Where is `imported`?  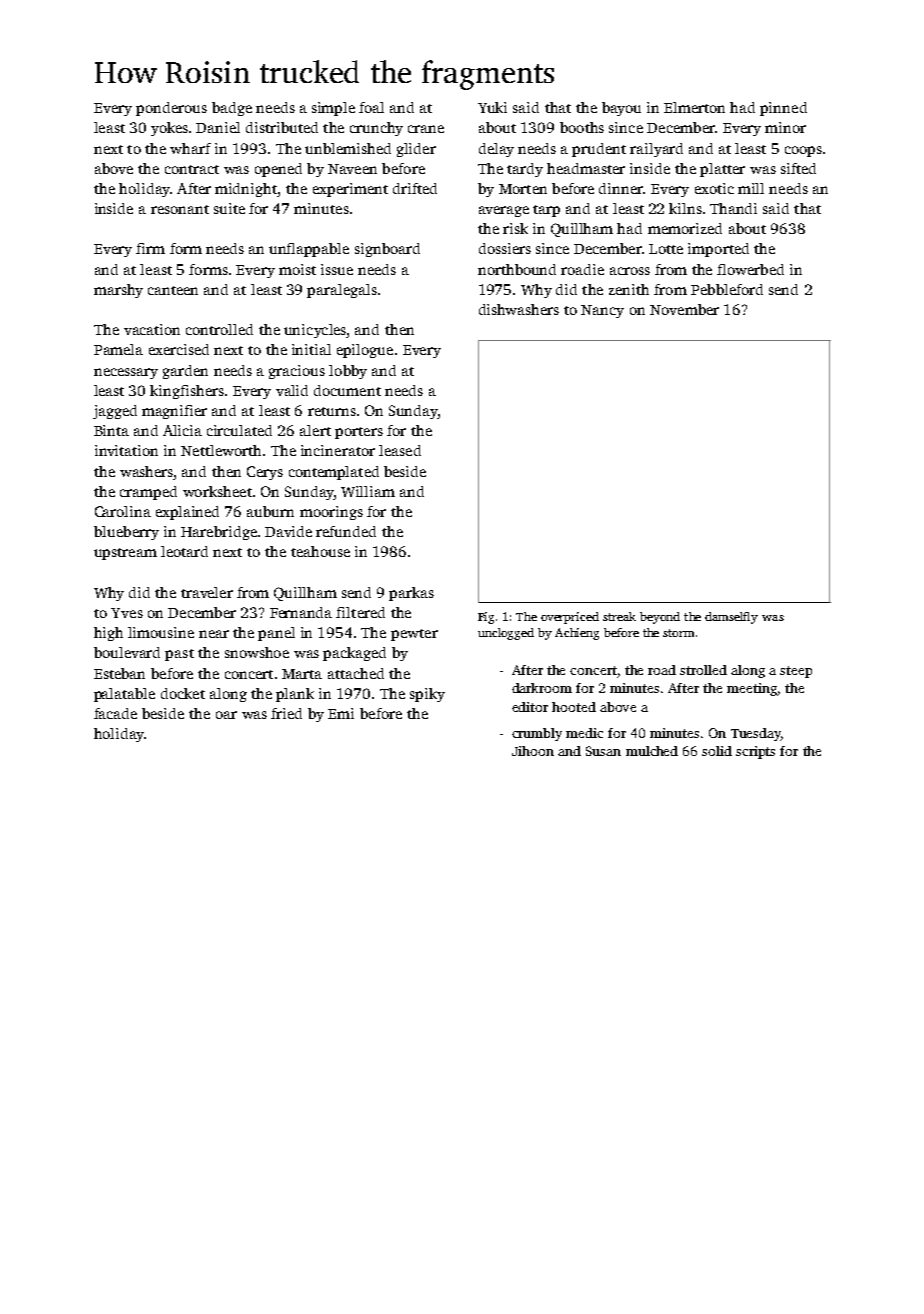 imported is located at coordinates (718, 250).
